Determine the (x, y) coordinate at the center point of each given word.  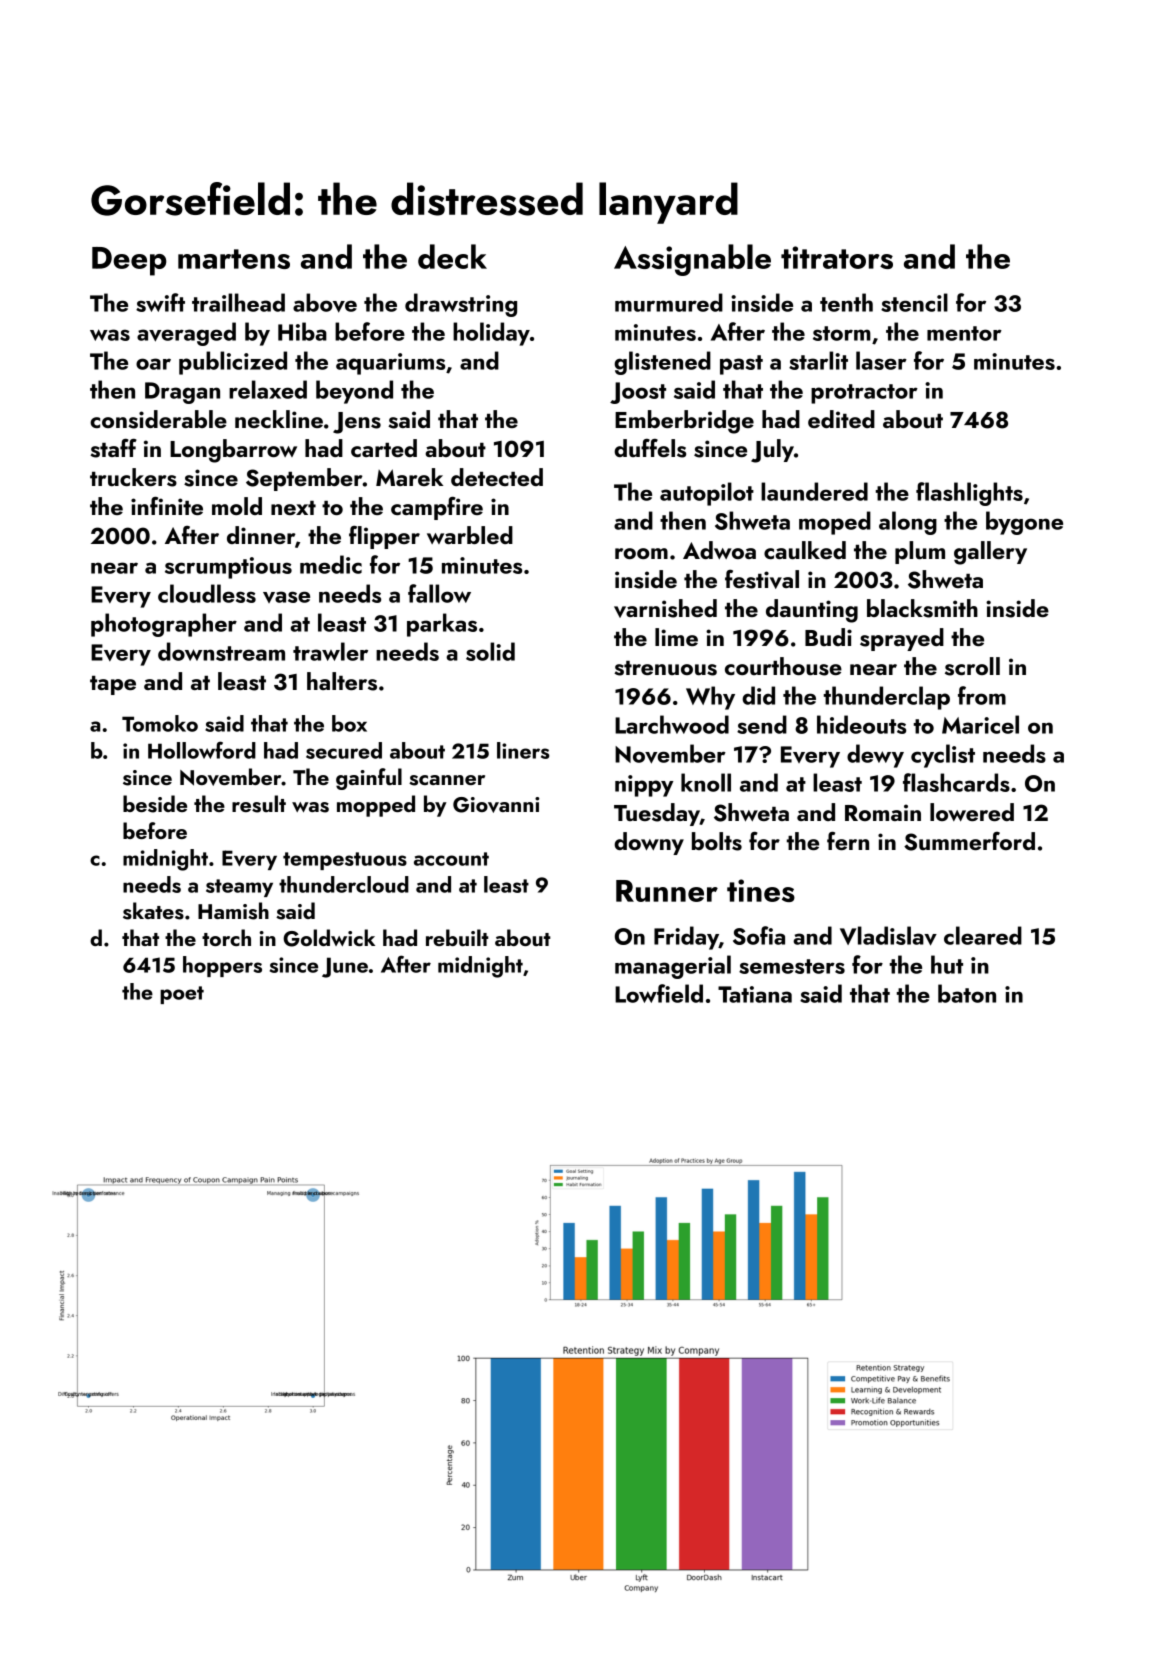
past (741, 365)
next (293, 508)
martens (234, 259)
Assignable (692, 260)
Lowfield (659, 993)
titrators (837, 257)
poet (182, 995)
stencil (914, 302)
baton (967, 993)
